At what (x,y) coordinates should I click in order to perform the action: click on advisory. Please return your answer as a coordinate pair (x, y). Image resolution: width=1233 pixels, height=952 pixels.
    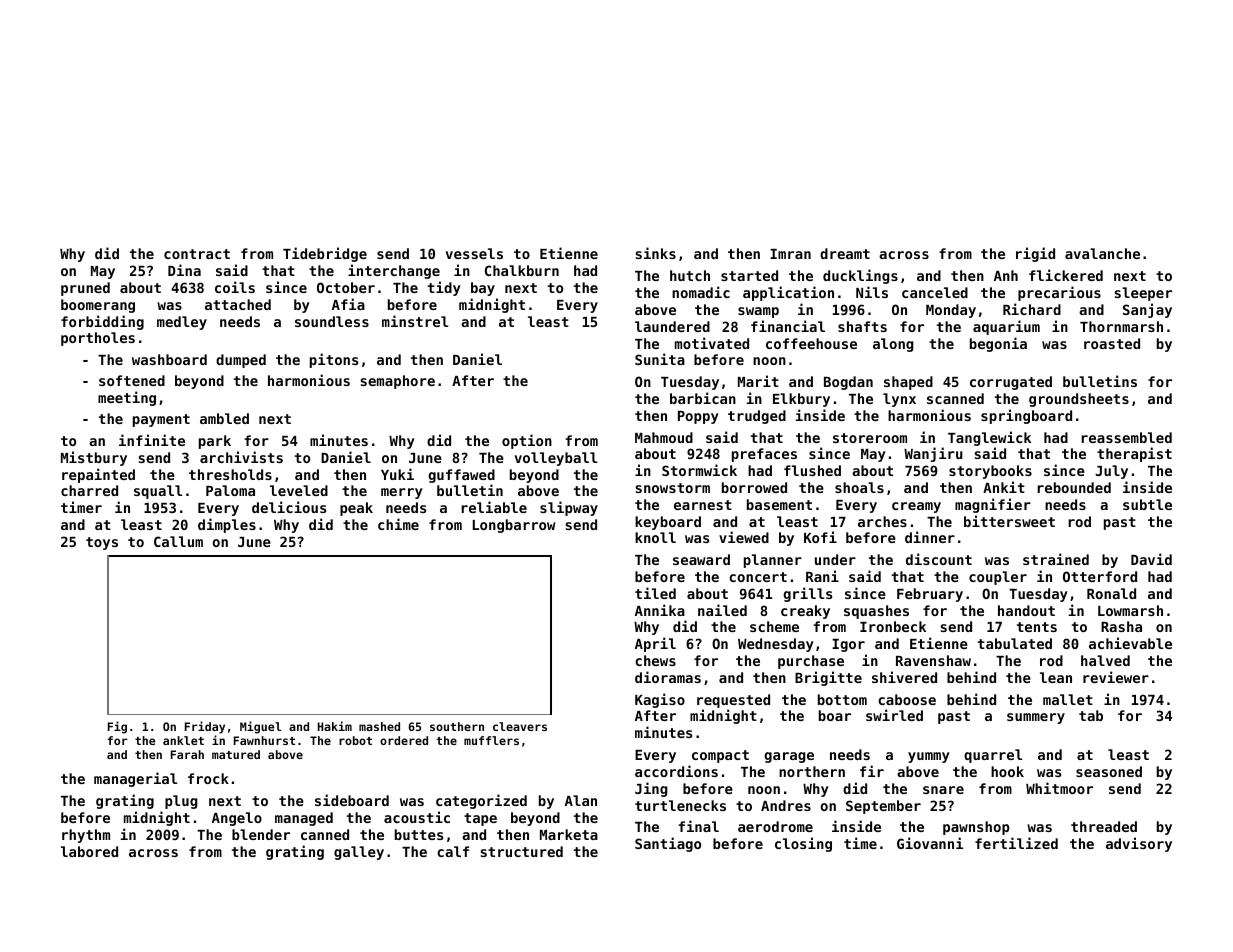
    Looking at the image, I should click on (1139, 844).
